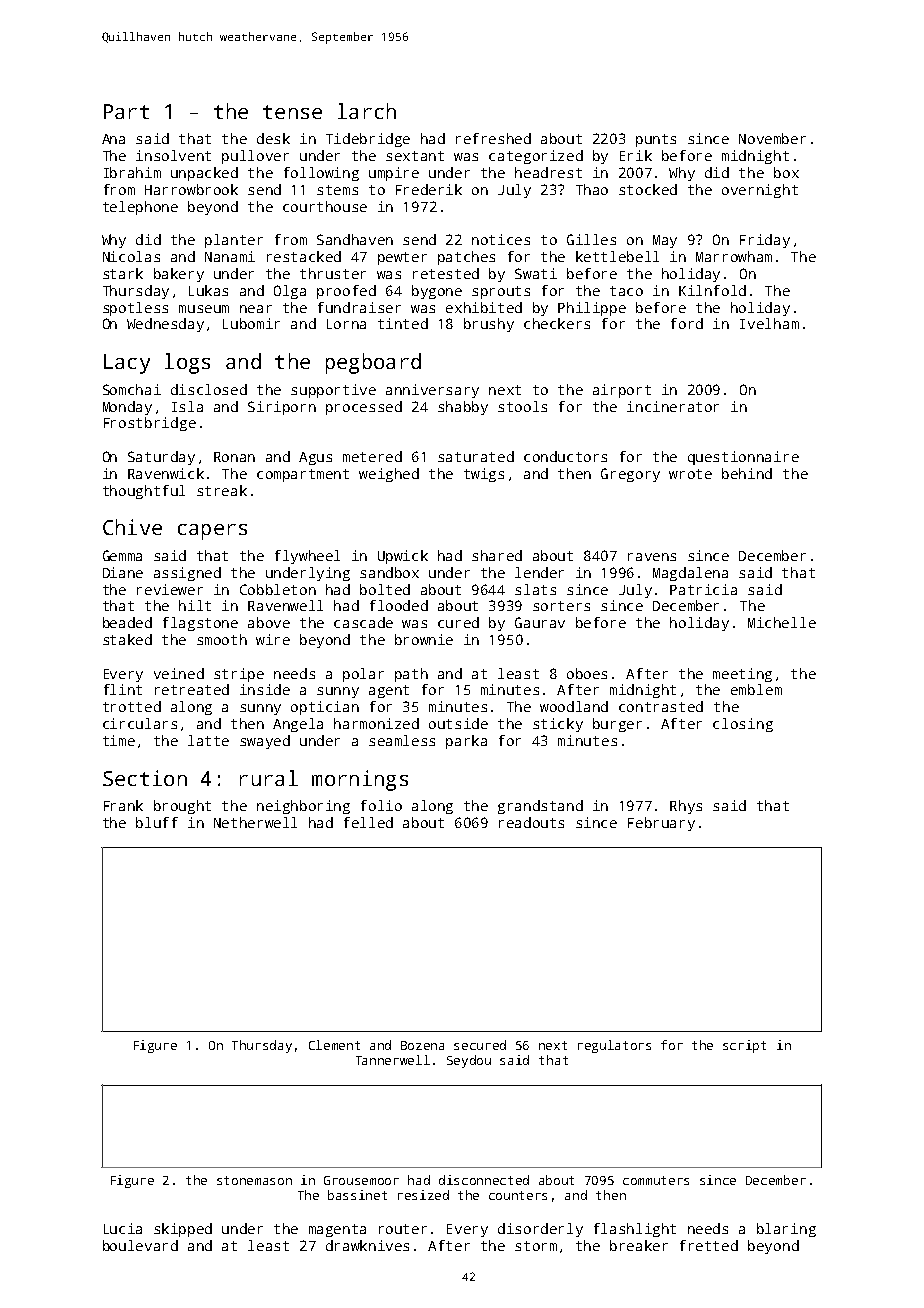 The width and height of the page is (924, 1308). I want to click on behind, so click(747, 473).
